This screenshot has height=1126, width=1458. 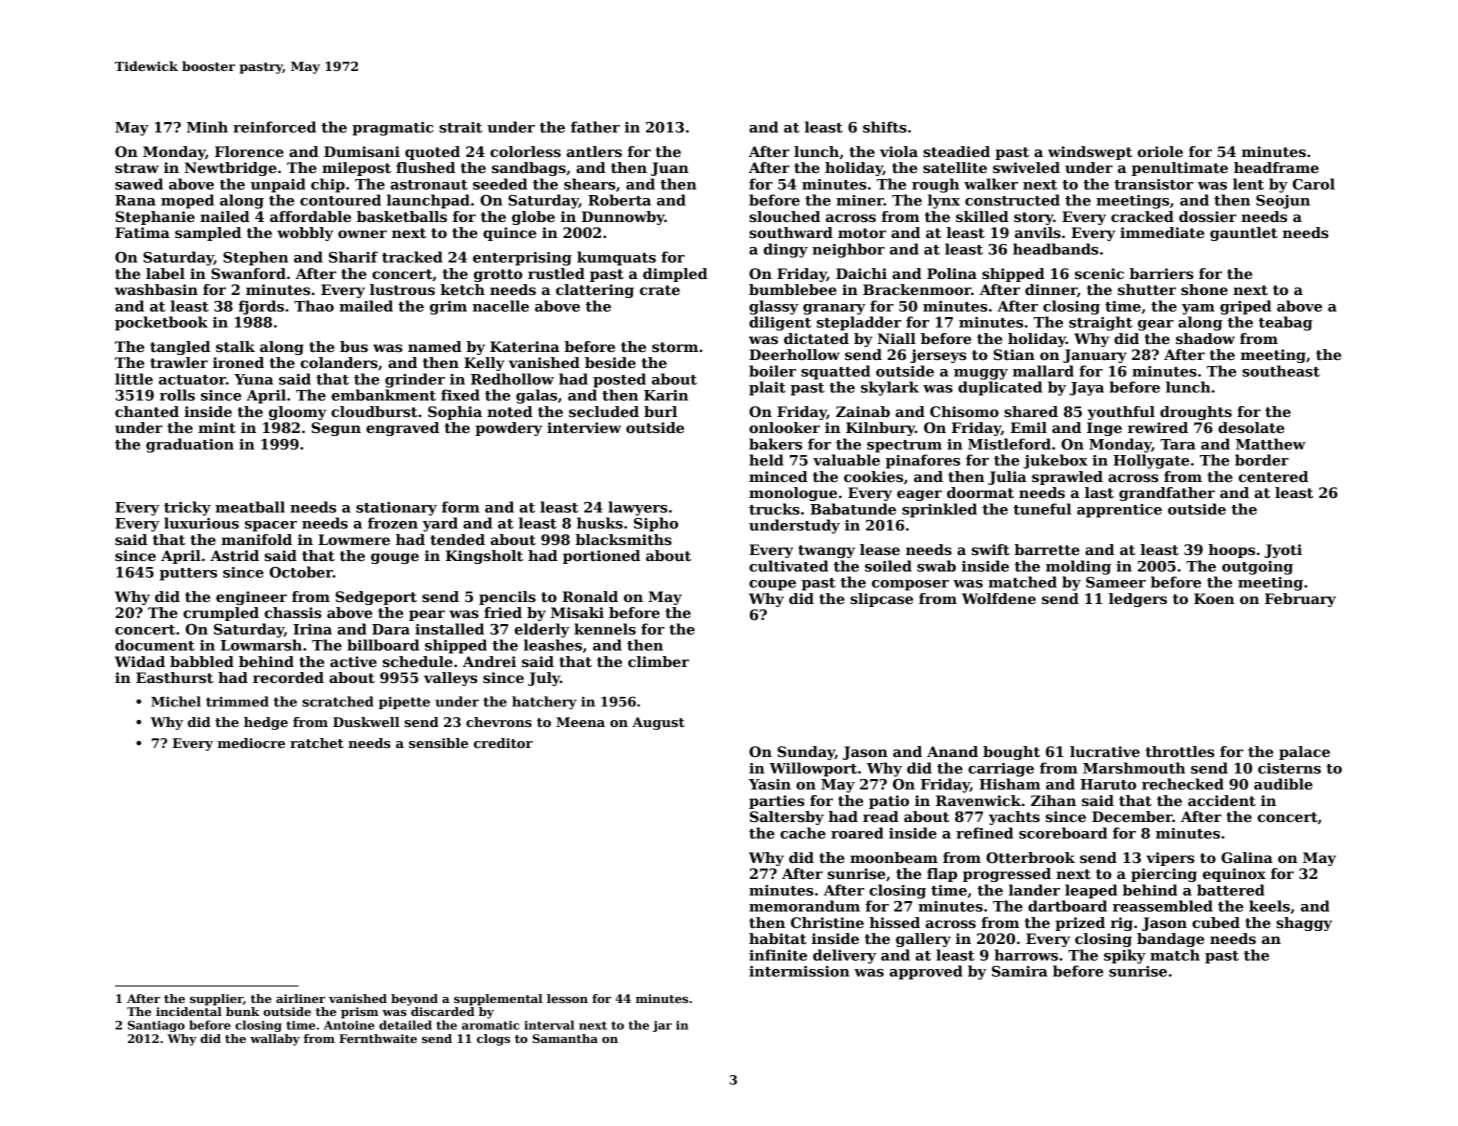 What do you see at coordinates (221, 614) in the screenshot?
I see `crumpled` at bounding box center [221, 614].
